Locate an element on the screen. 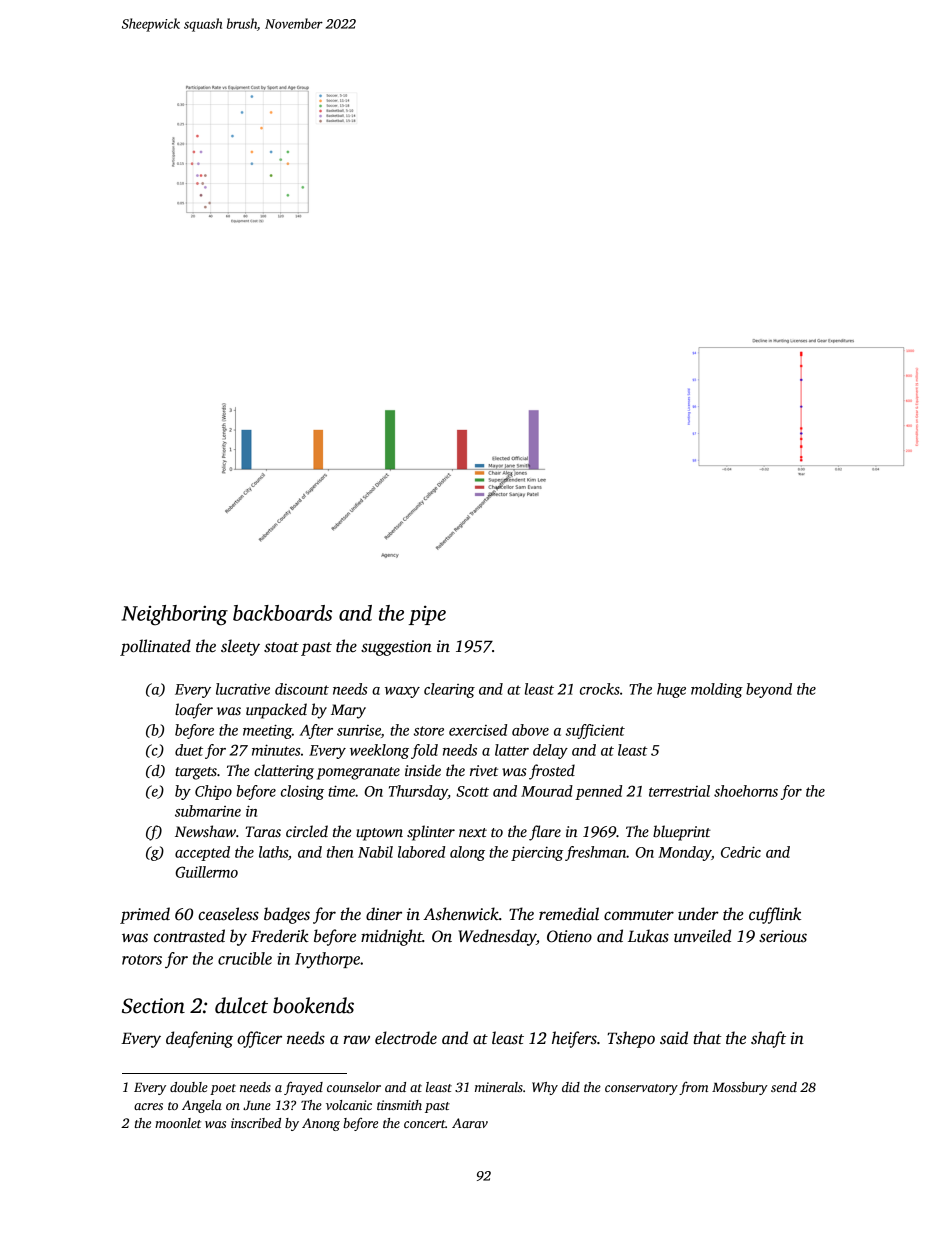 The width and height of the screenshot is (952, 1233). shoehorns is located at coordinates (746, 791).
